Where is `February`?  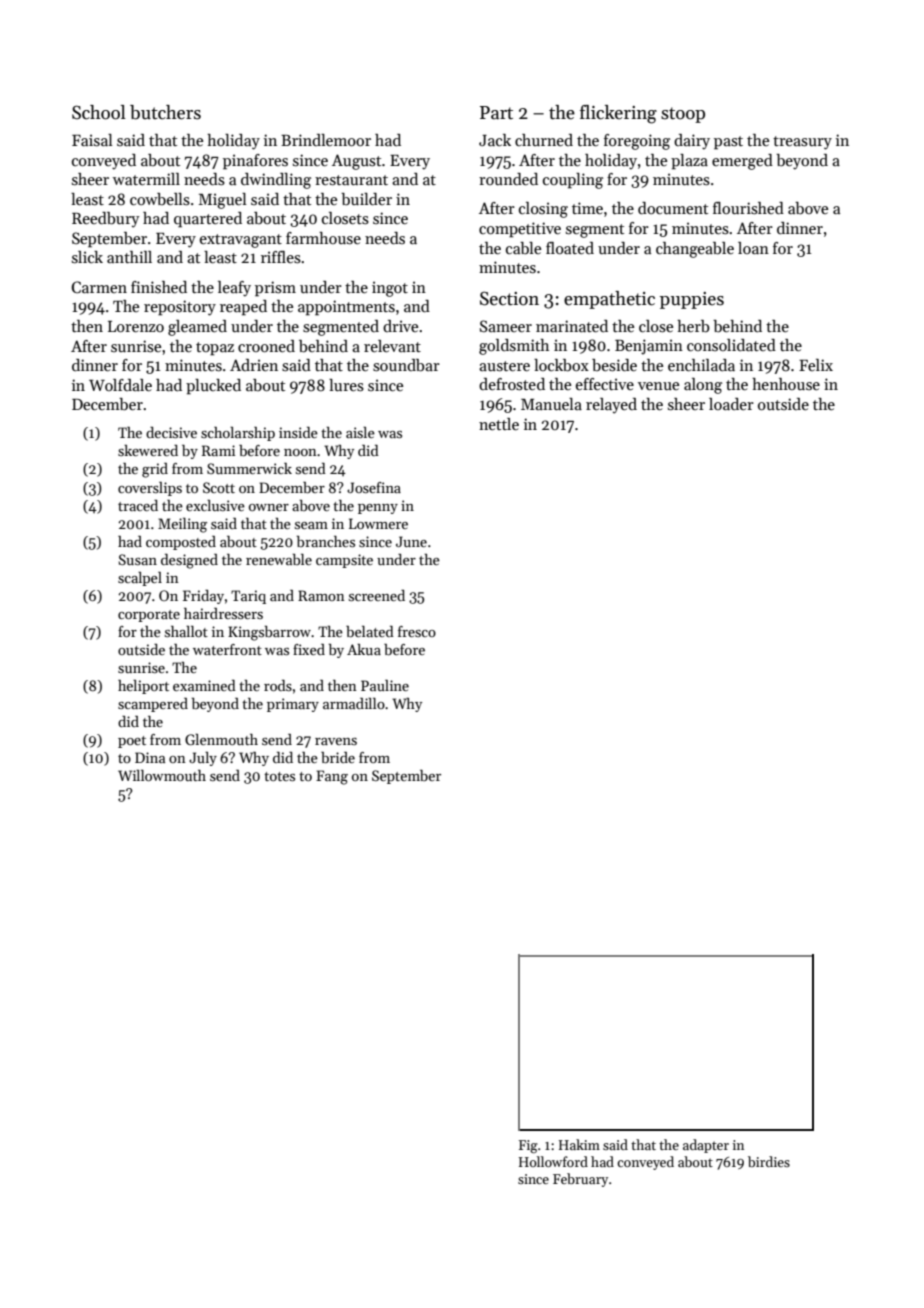 February is located at coordinates (580, 1180).
